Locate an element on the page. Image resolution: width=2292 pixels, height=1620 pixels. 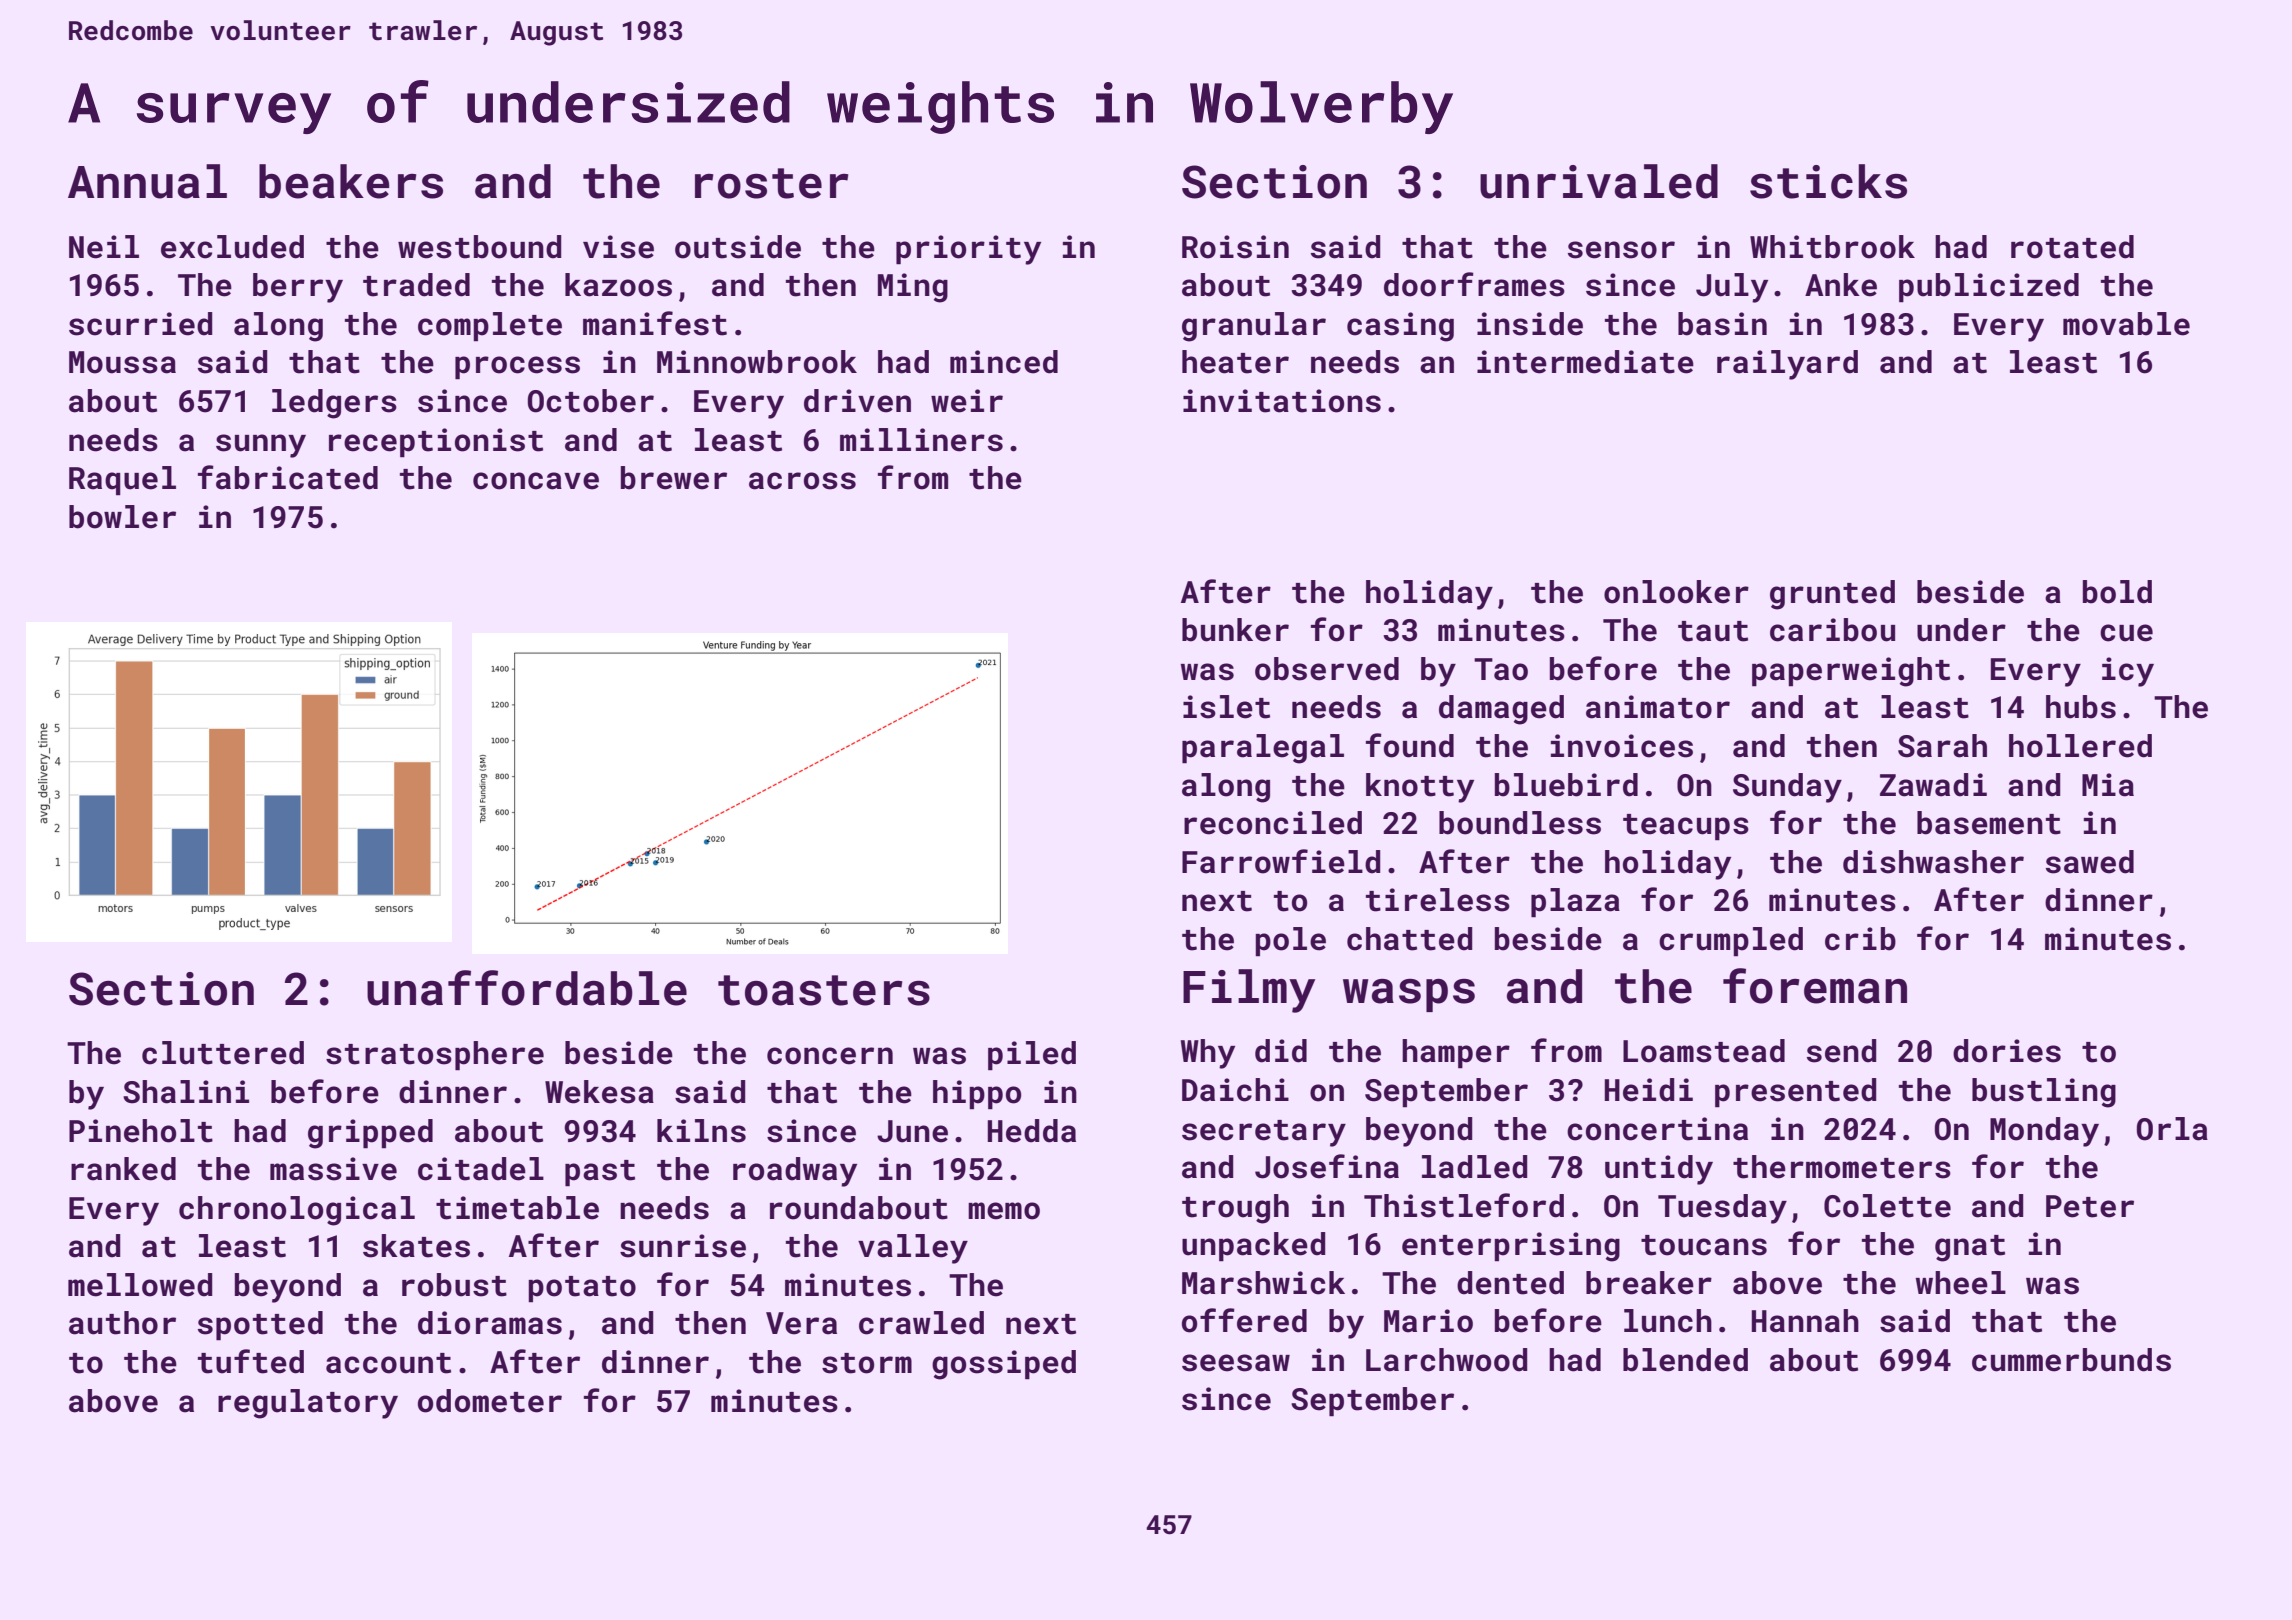
tufted is located at coordinates (251, 1361).
